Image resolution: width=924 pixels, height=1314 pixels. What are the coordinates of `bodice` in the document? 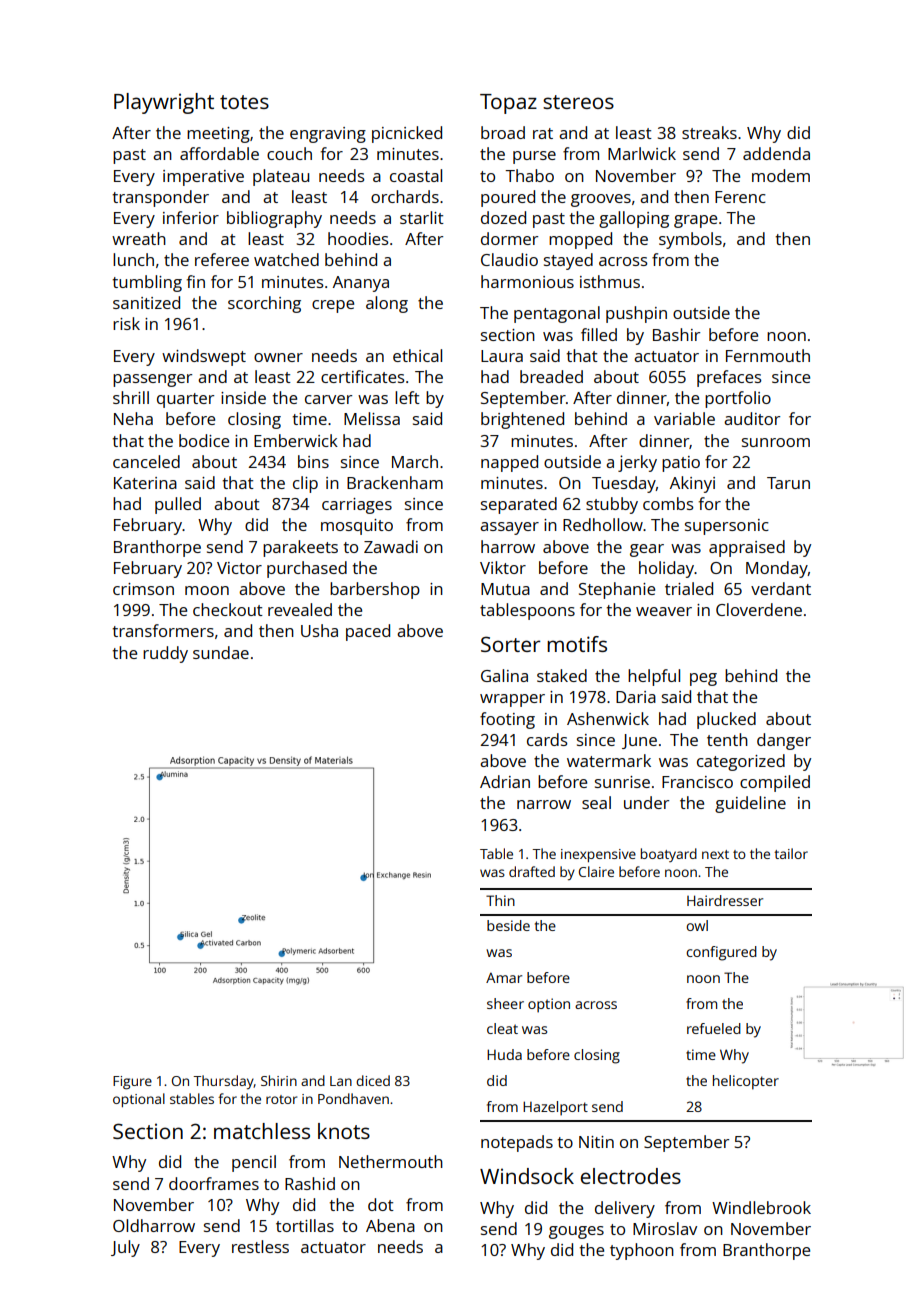 It's located at (204, 440).
